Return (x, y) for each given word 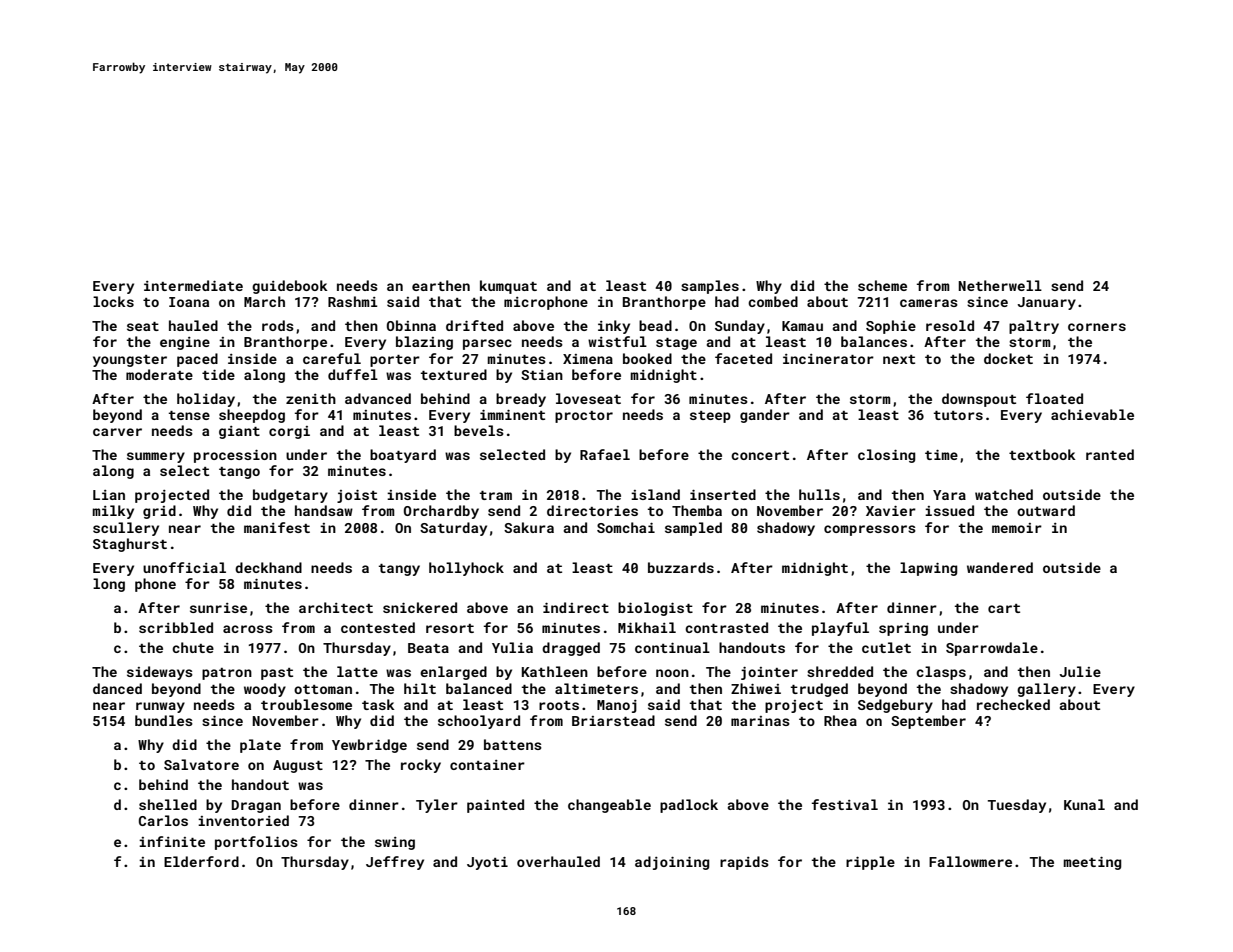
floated (1054, 398)
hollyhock (466, 569)
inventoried (243, 820)
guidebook (290, 287)
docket (1008, 358)
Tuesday (1017, 806)
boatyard (403, 456)
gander (765, 416)
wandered (1000, 567)
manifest (277, 527)
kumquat (508, 287)
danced (117, 688)
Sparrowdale (992, 649)
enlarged (453, 673)
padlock (689, 806)
